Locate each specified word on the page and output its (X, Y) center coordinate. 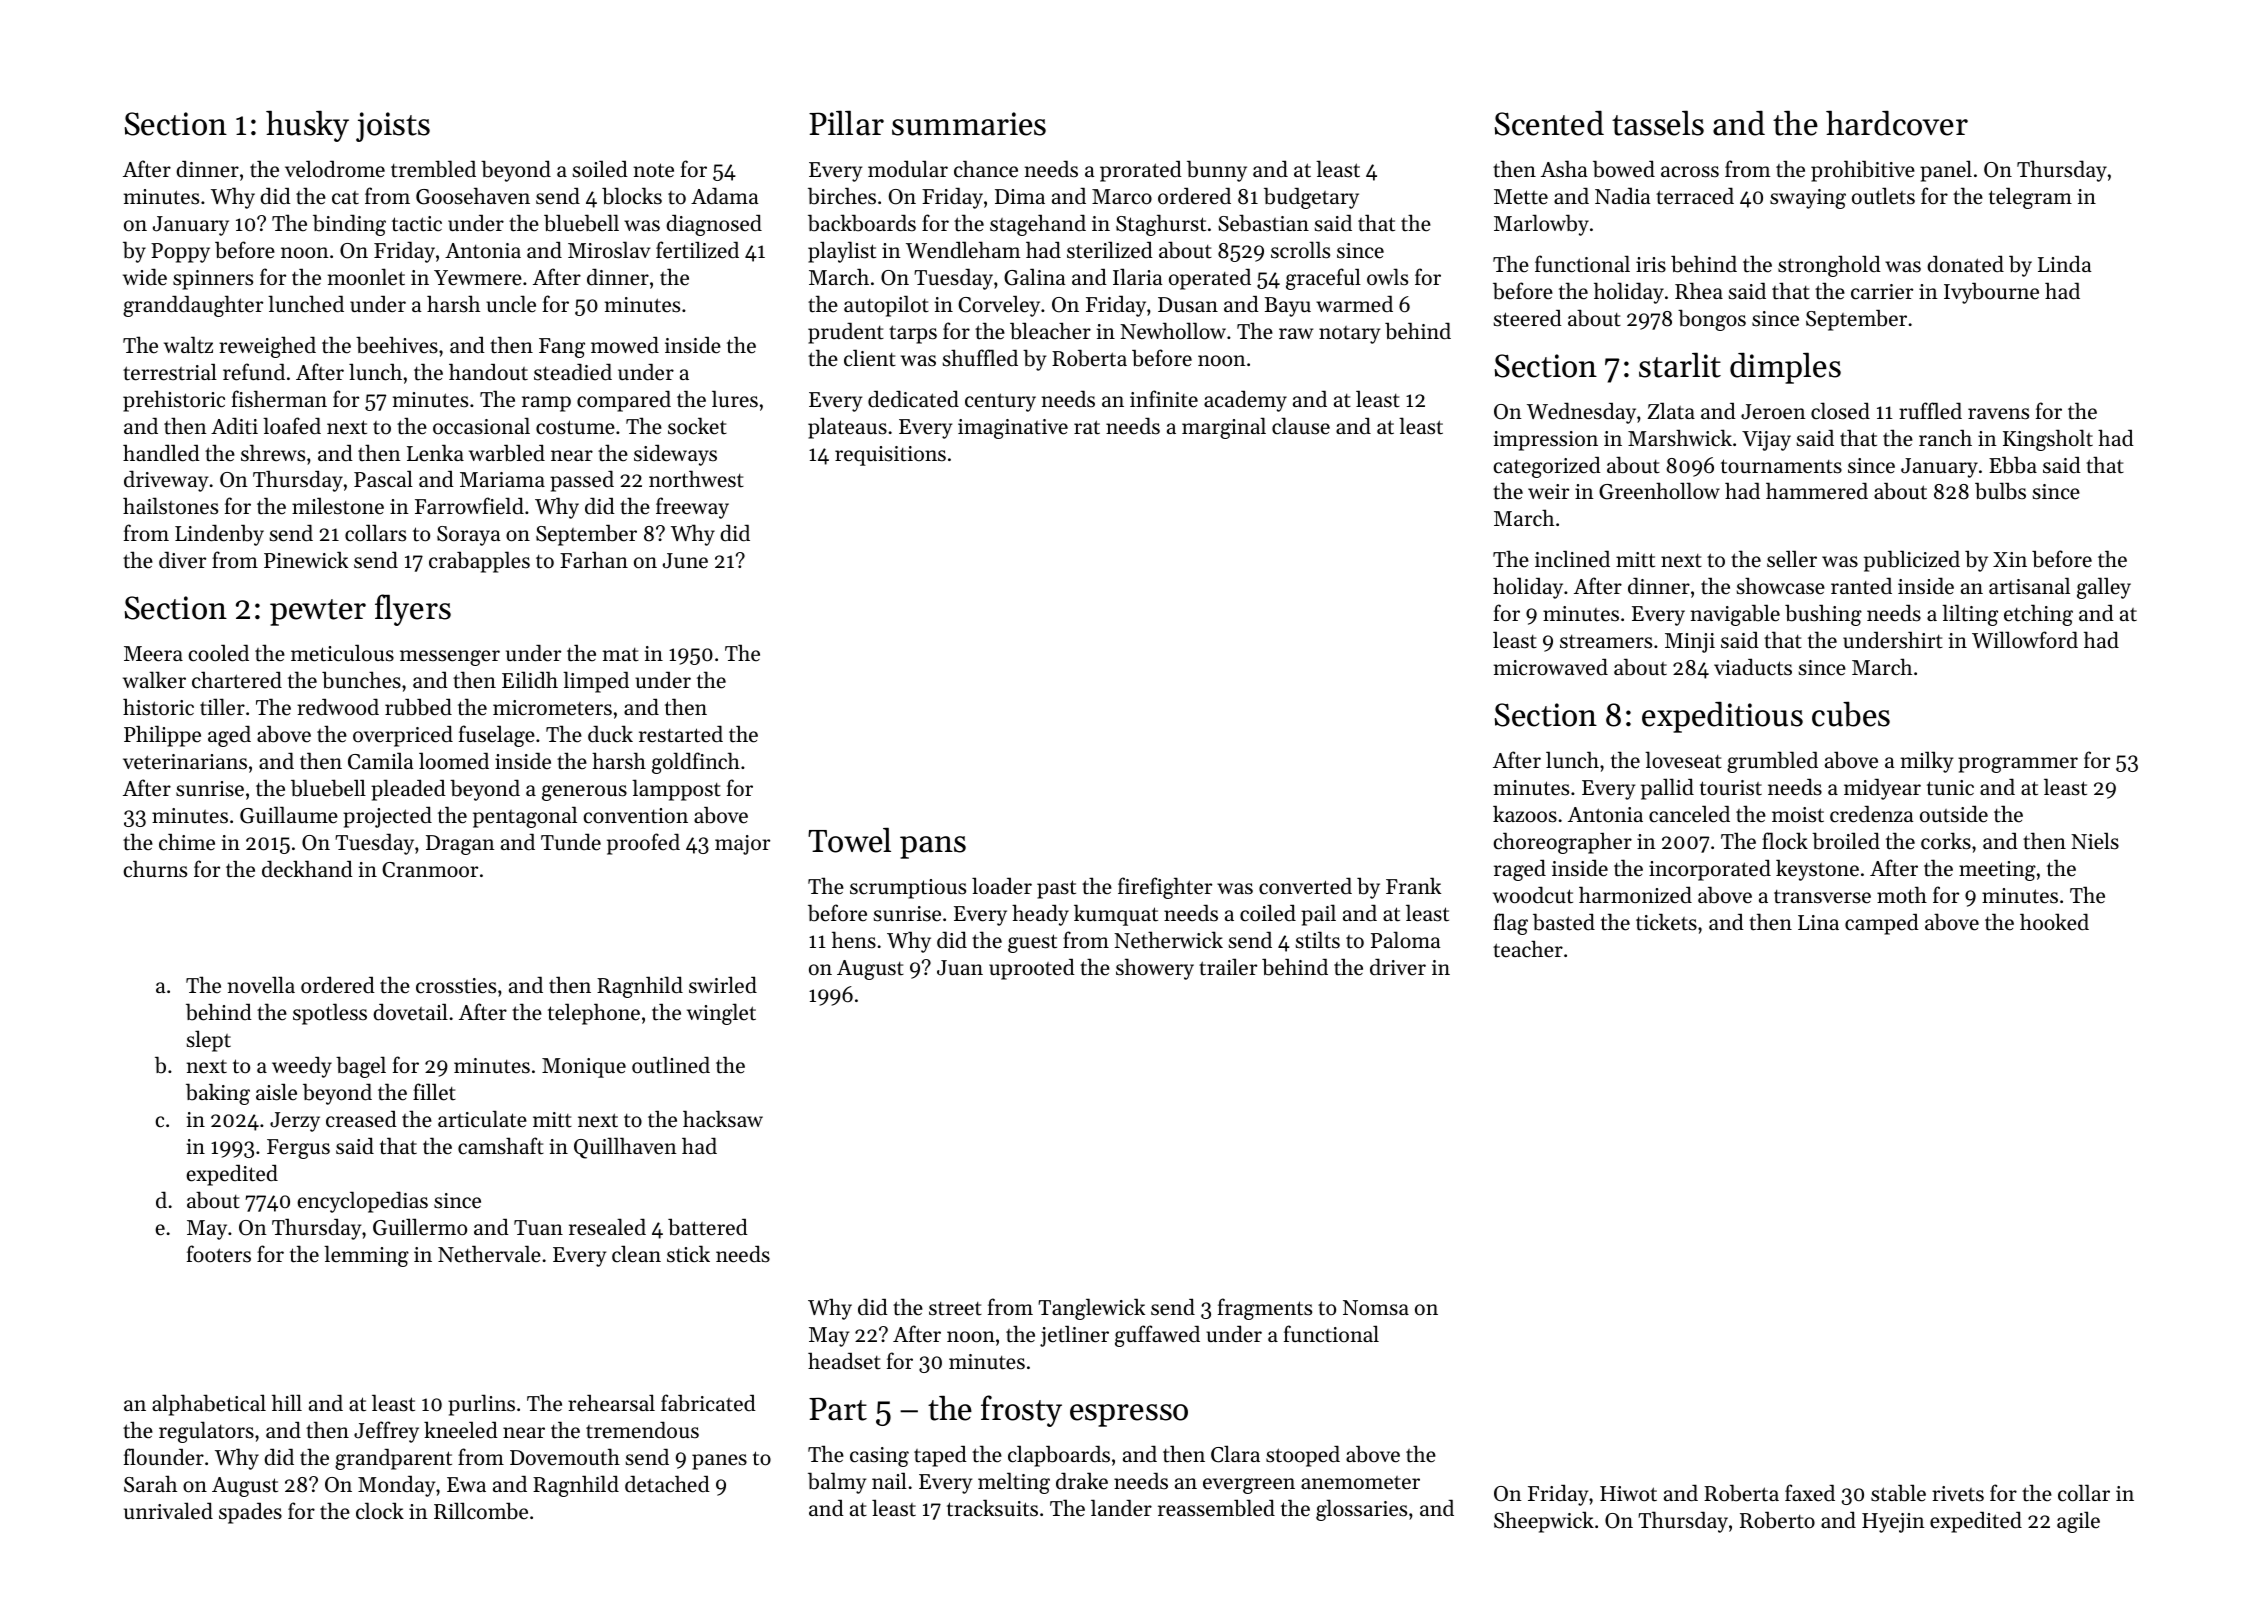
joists (393, 127)
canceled (1689, 814)
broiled (1846, 841)
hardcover (1897, 123)
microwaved (1550, 667)
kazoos (1525, 814)
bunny (1217, 171)
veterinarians (185, 762)
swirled (723, 985)
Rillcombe (481, 1511)
